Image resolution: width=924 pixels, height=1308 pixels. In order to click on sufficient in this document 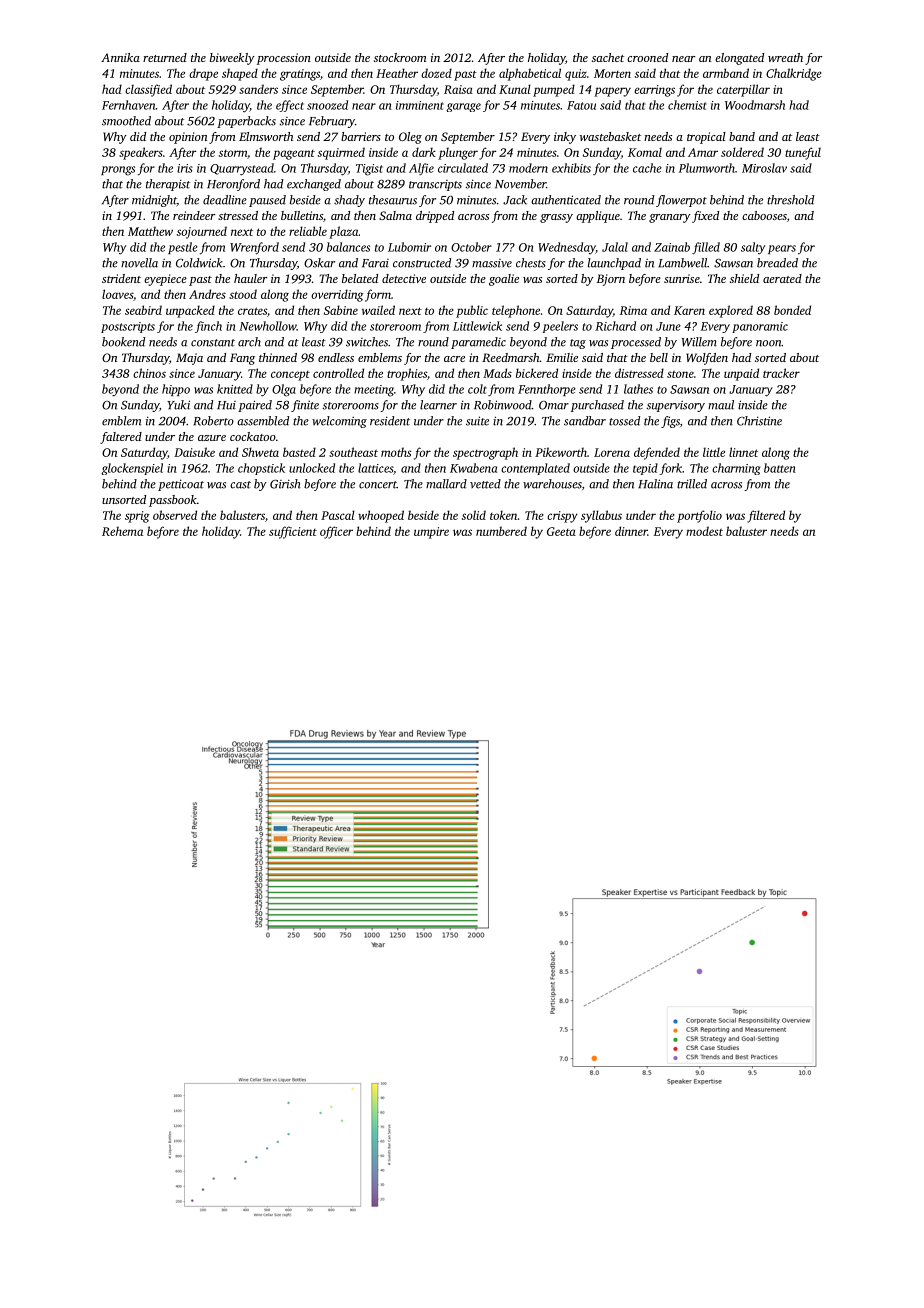, I will do `click(293, 532)`.
